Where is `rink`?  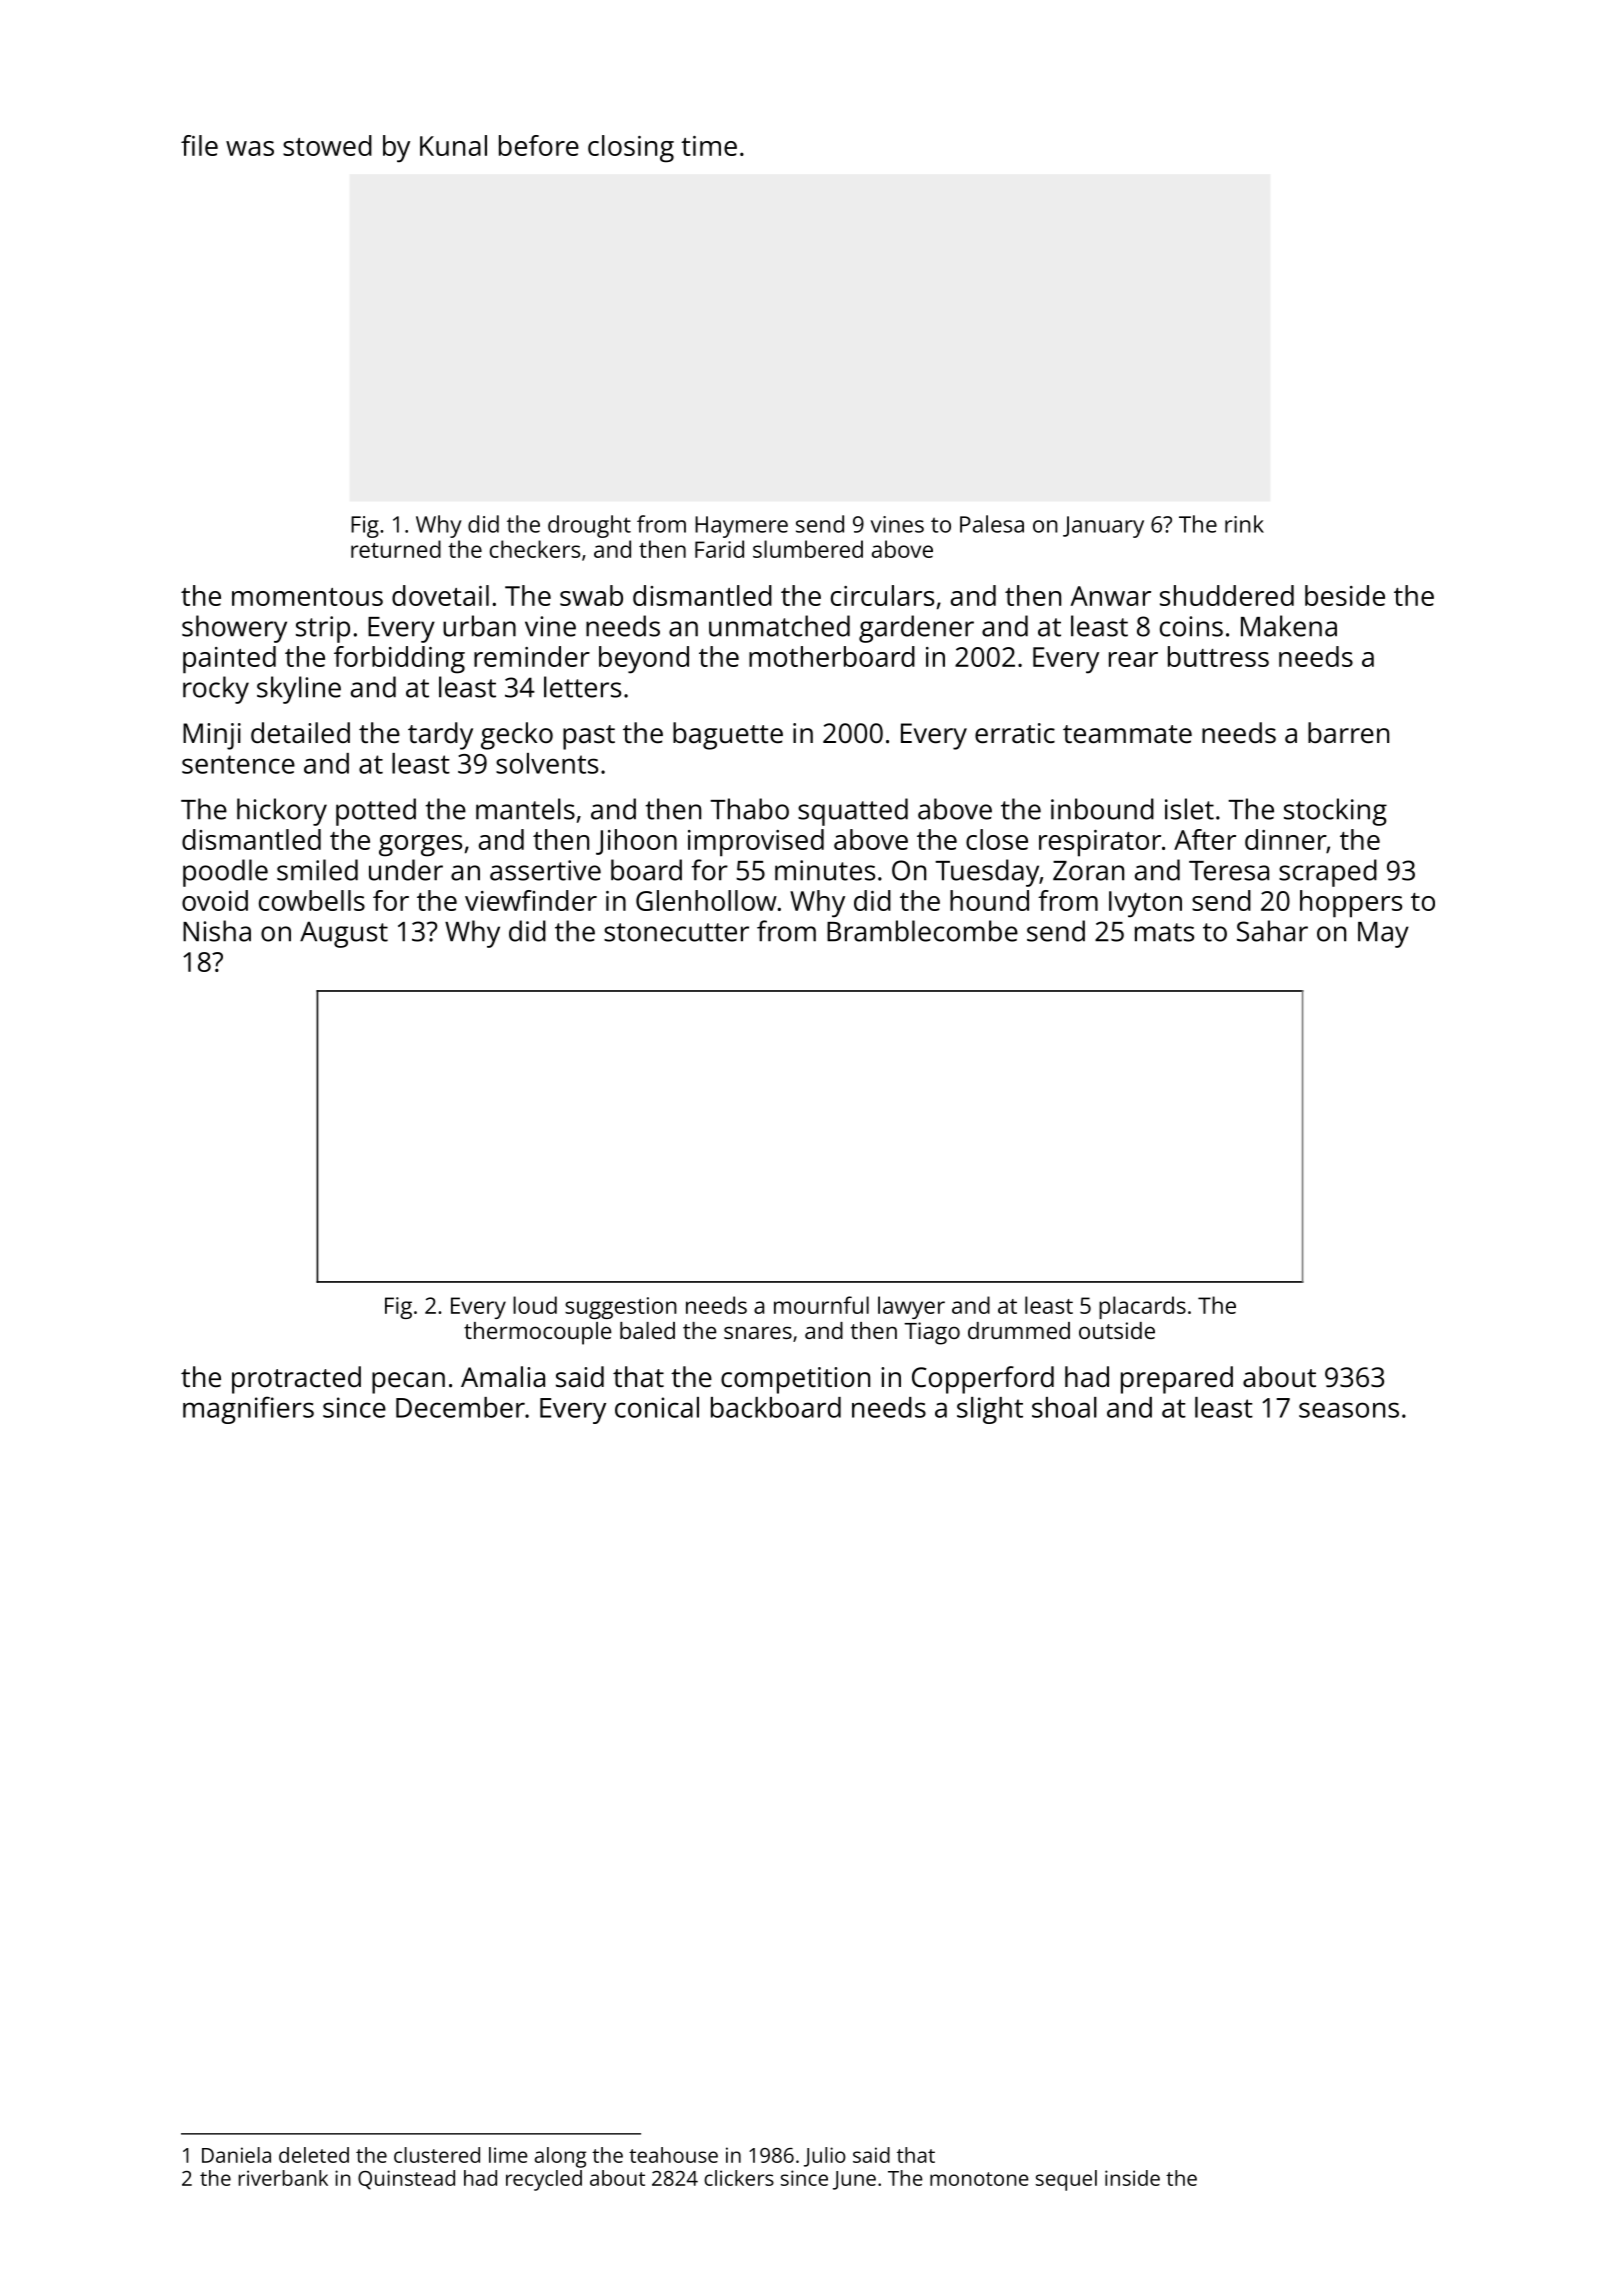 rink is located at coordinates (1244, 524).
